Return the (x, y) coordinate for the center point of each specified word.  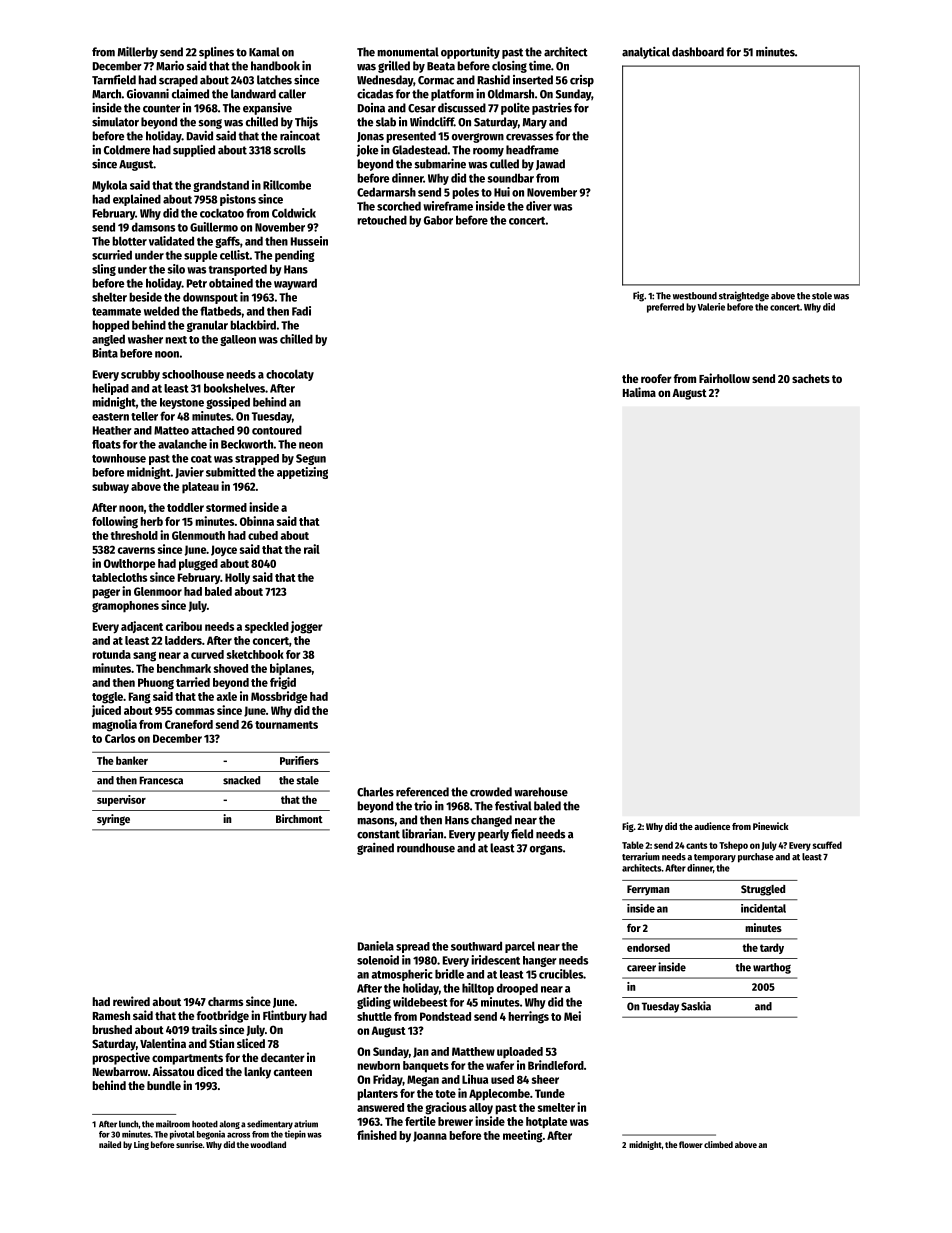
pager (106, 594)
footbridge (223, 1016)
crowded (491, 792)
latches (274, 80)
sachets (811, 378)
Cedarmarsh (386, 192)
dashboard (698, 52)
